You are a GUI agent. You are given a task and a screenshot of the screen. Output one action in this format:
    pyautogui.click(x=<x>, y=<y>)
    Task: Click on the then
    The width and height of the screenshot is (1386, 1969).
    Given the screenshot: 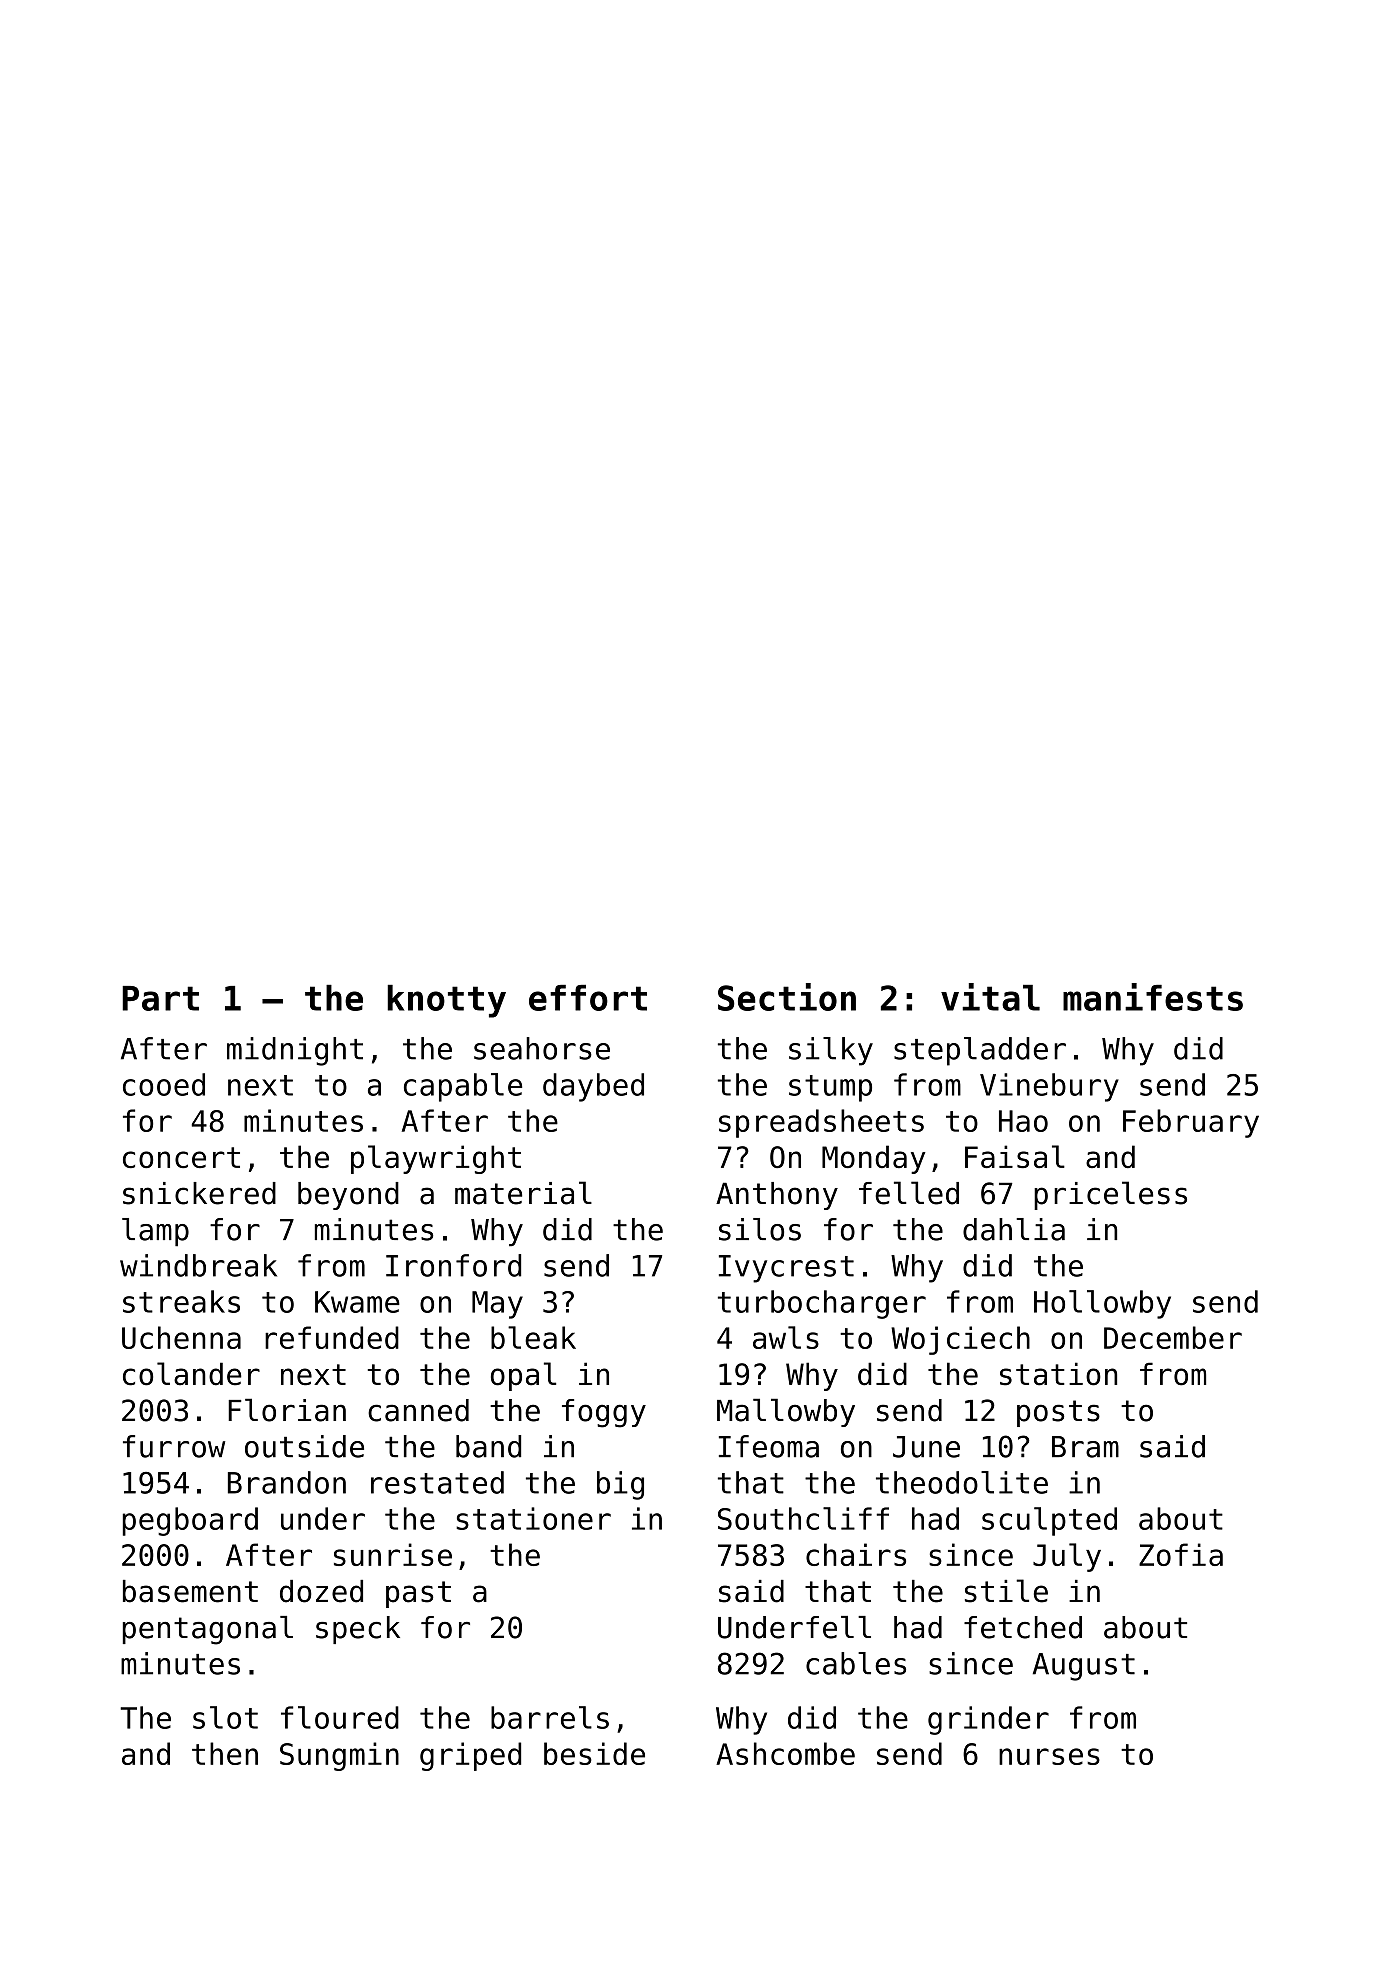 What is the action you would take?
    pyautogui.click(x=225, y=1753)
